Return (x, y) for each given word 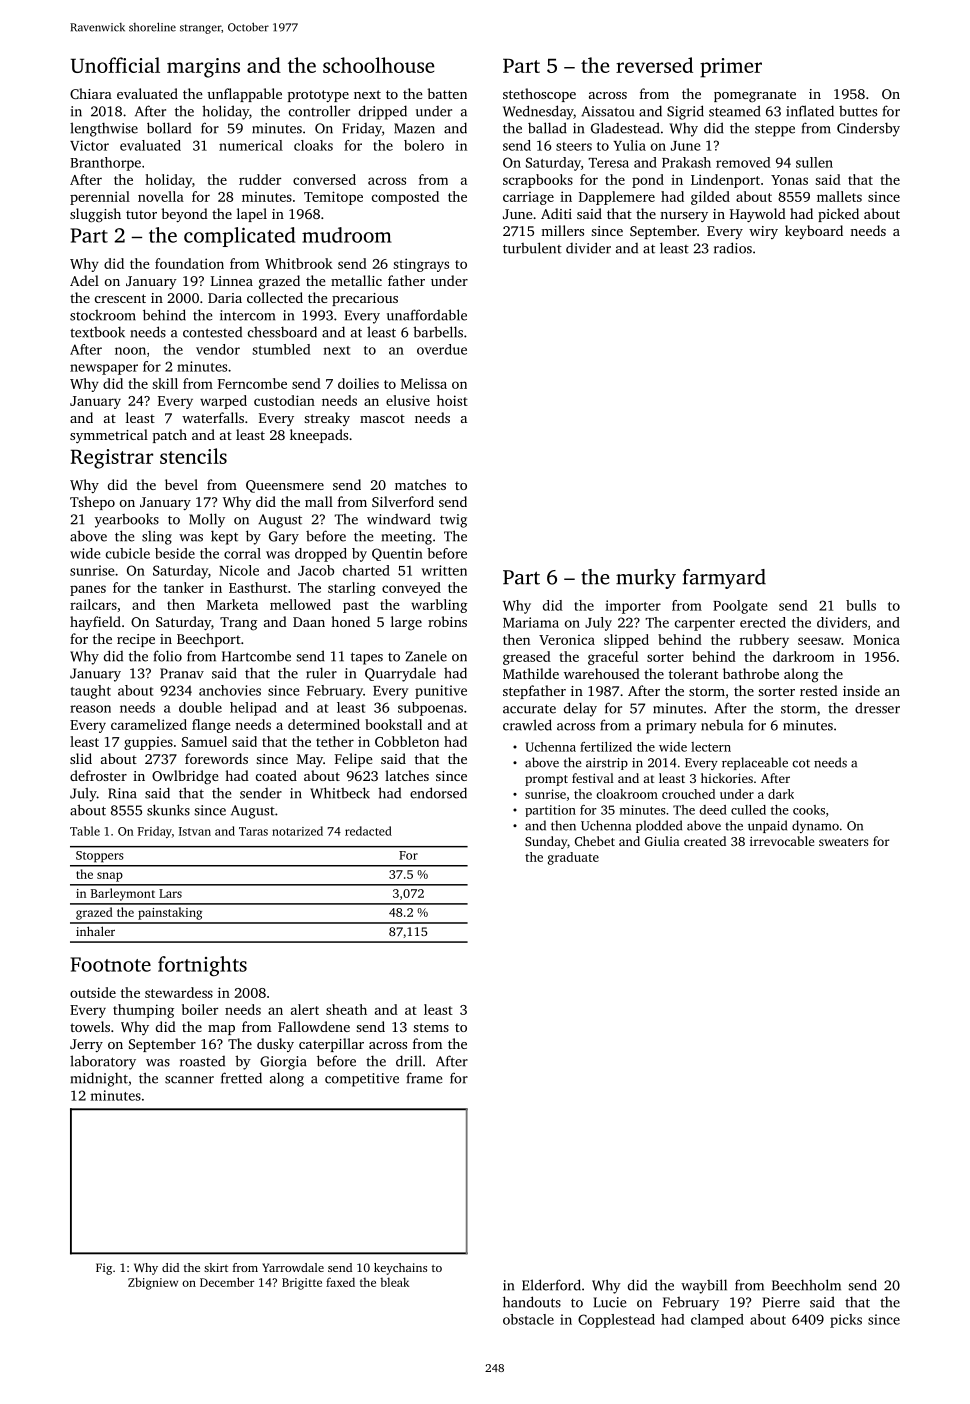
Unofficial (115, 65)
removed (743, 162)
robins (447, 621)
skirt (216, 1267)
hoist (452, 400)
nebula (722, 725)
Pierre (781, 1302)
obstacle (528, 1319)
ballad (547, 128)
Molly (207, 520)
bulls (861, 605)
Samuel (204, 741)
